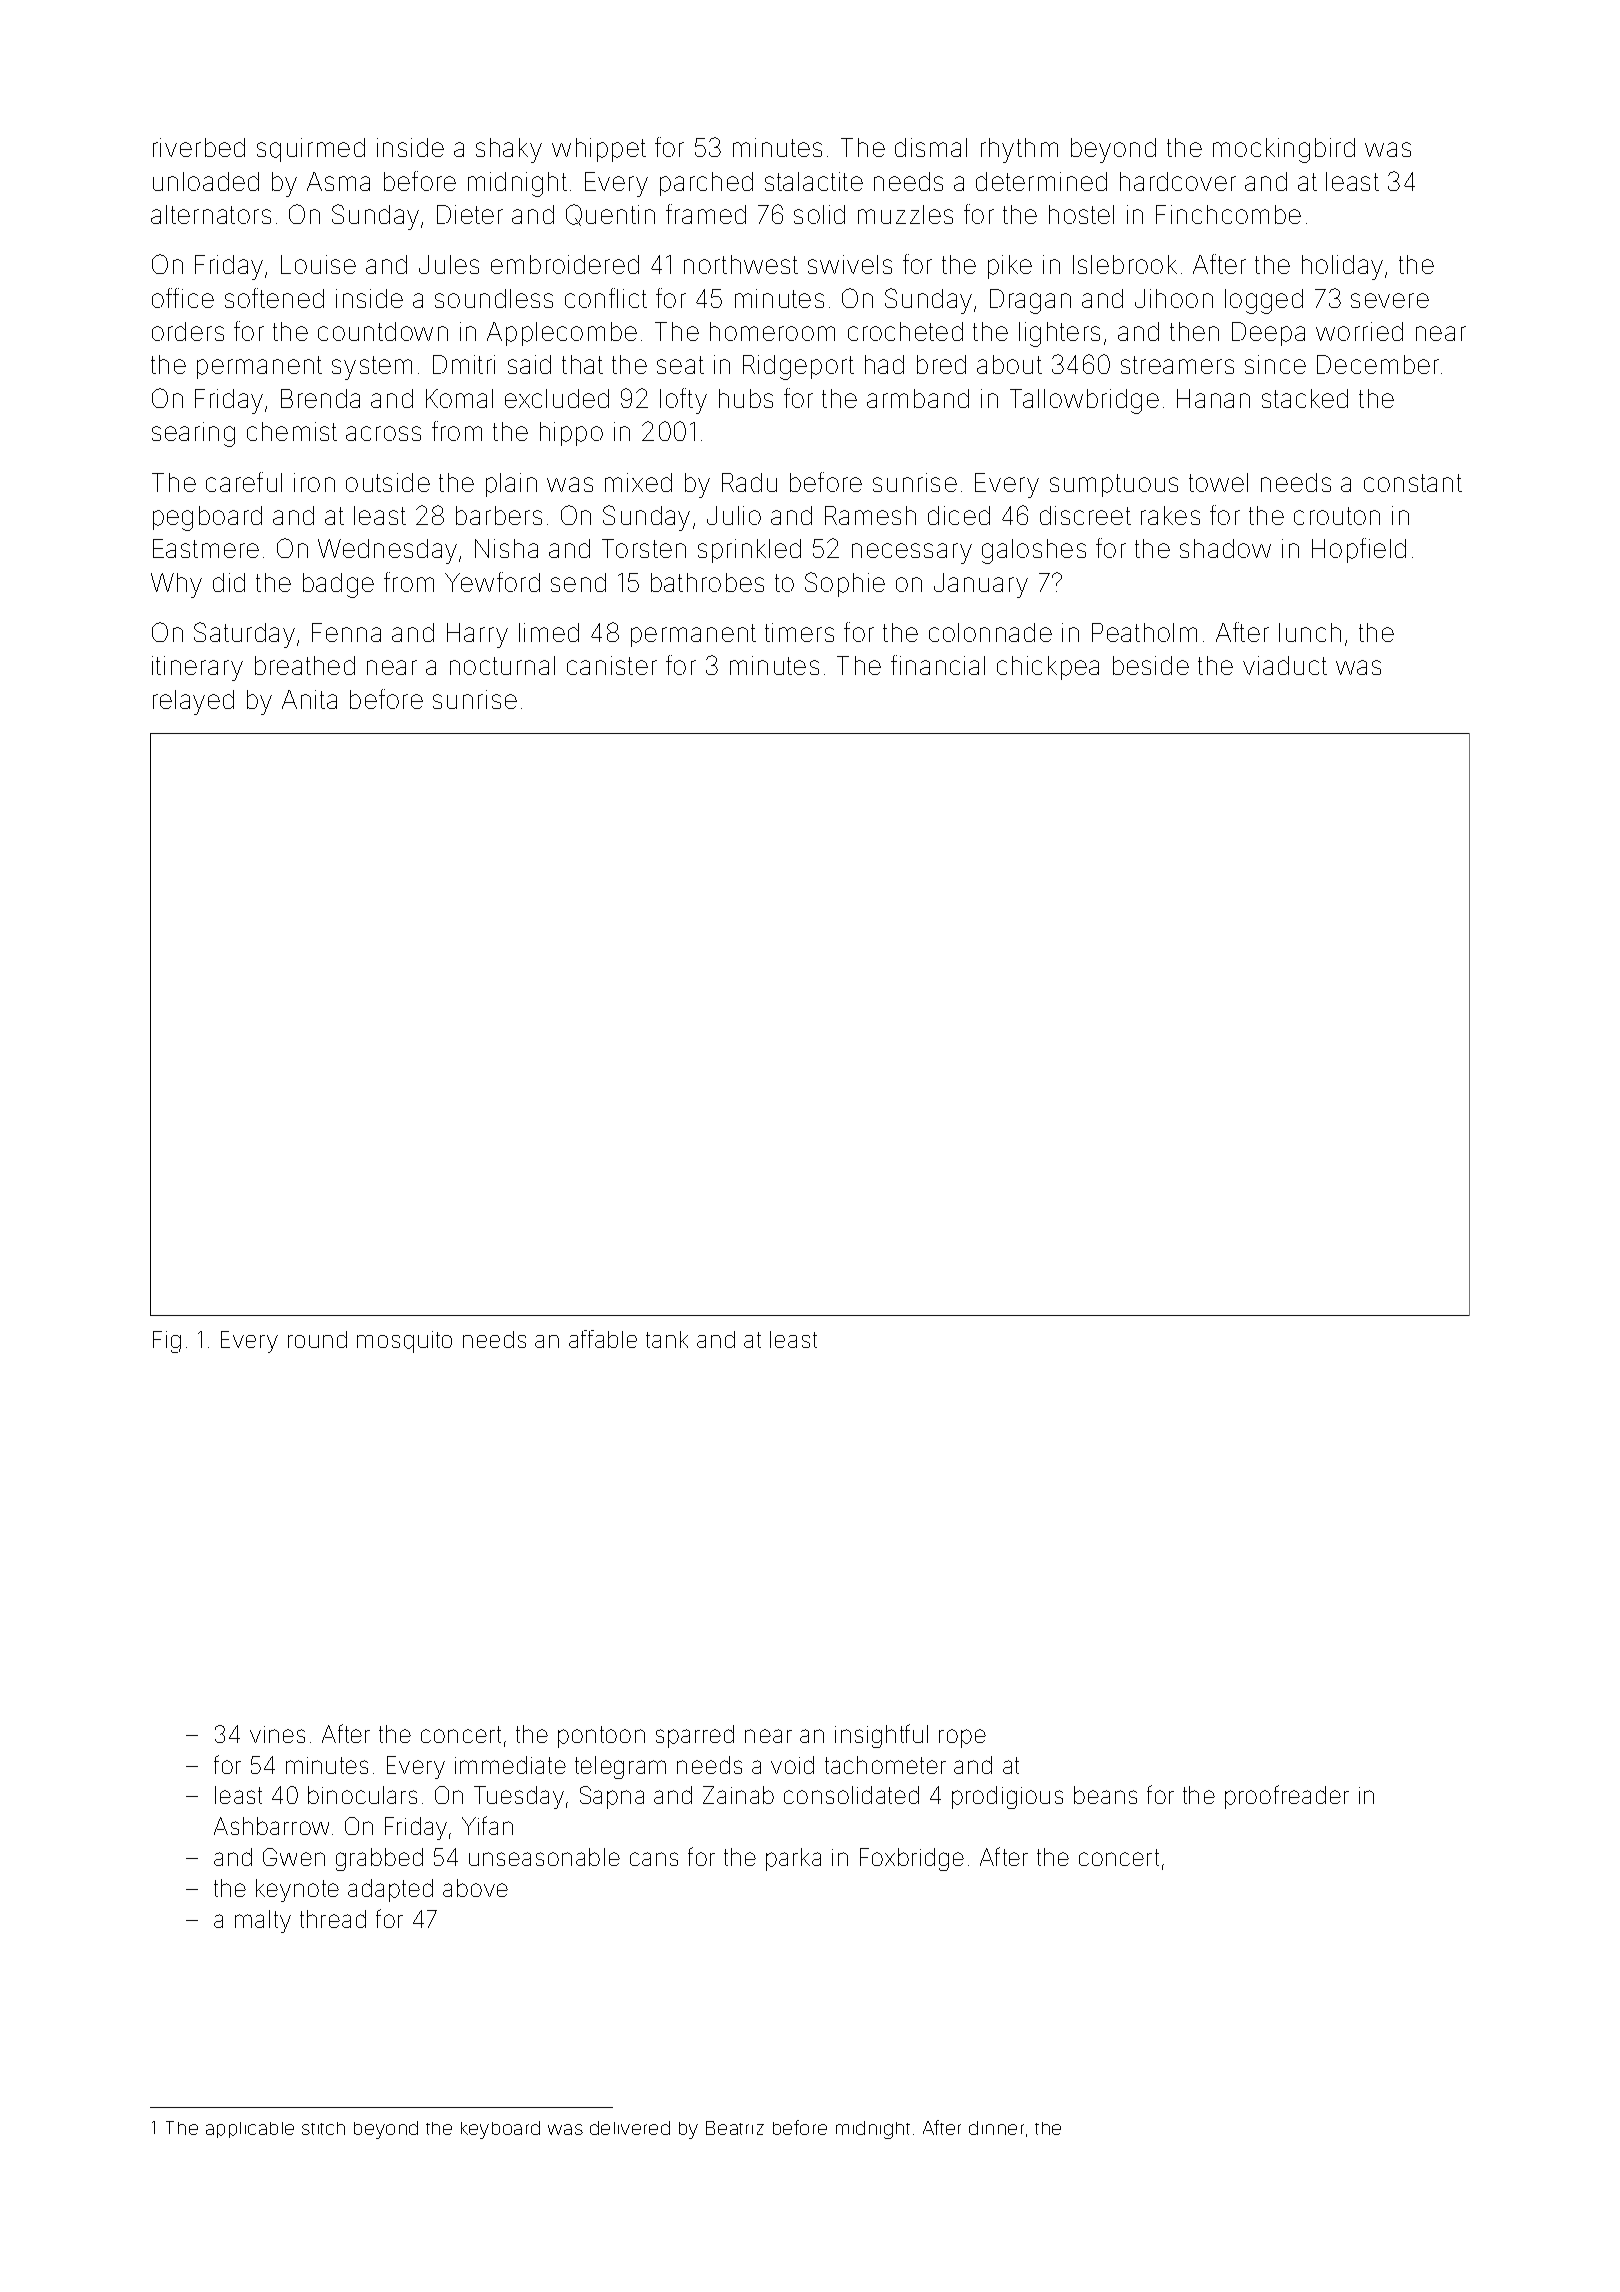  What do you see at coordinates (1285, 665) in the document?
I see `viaduct` at bounding box center [1285, 665].
